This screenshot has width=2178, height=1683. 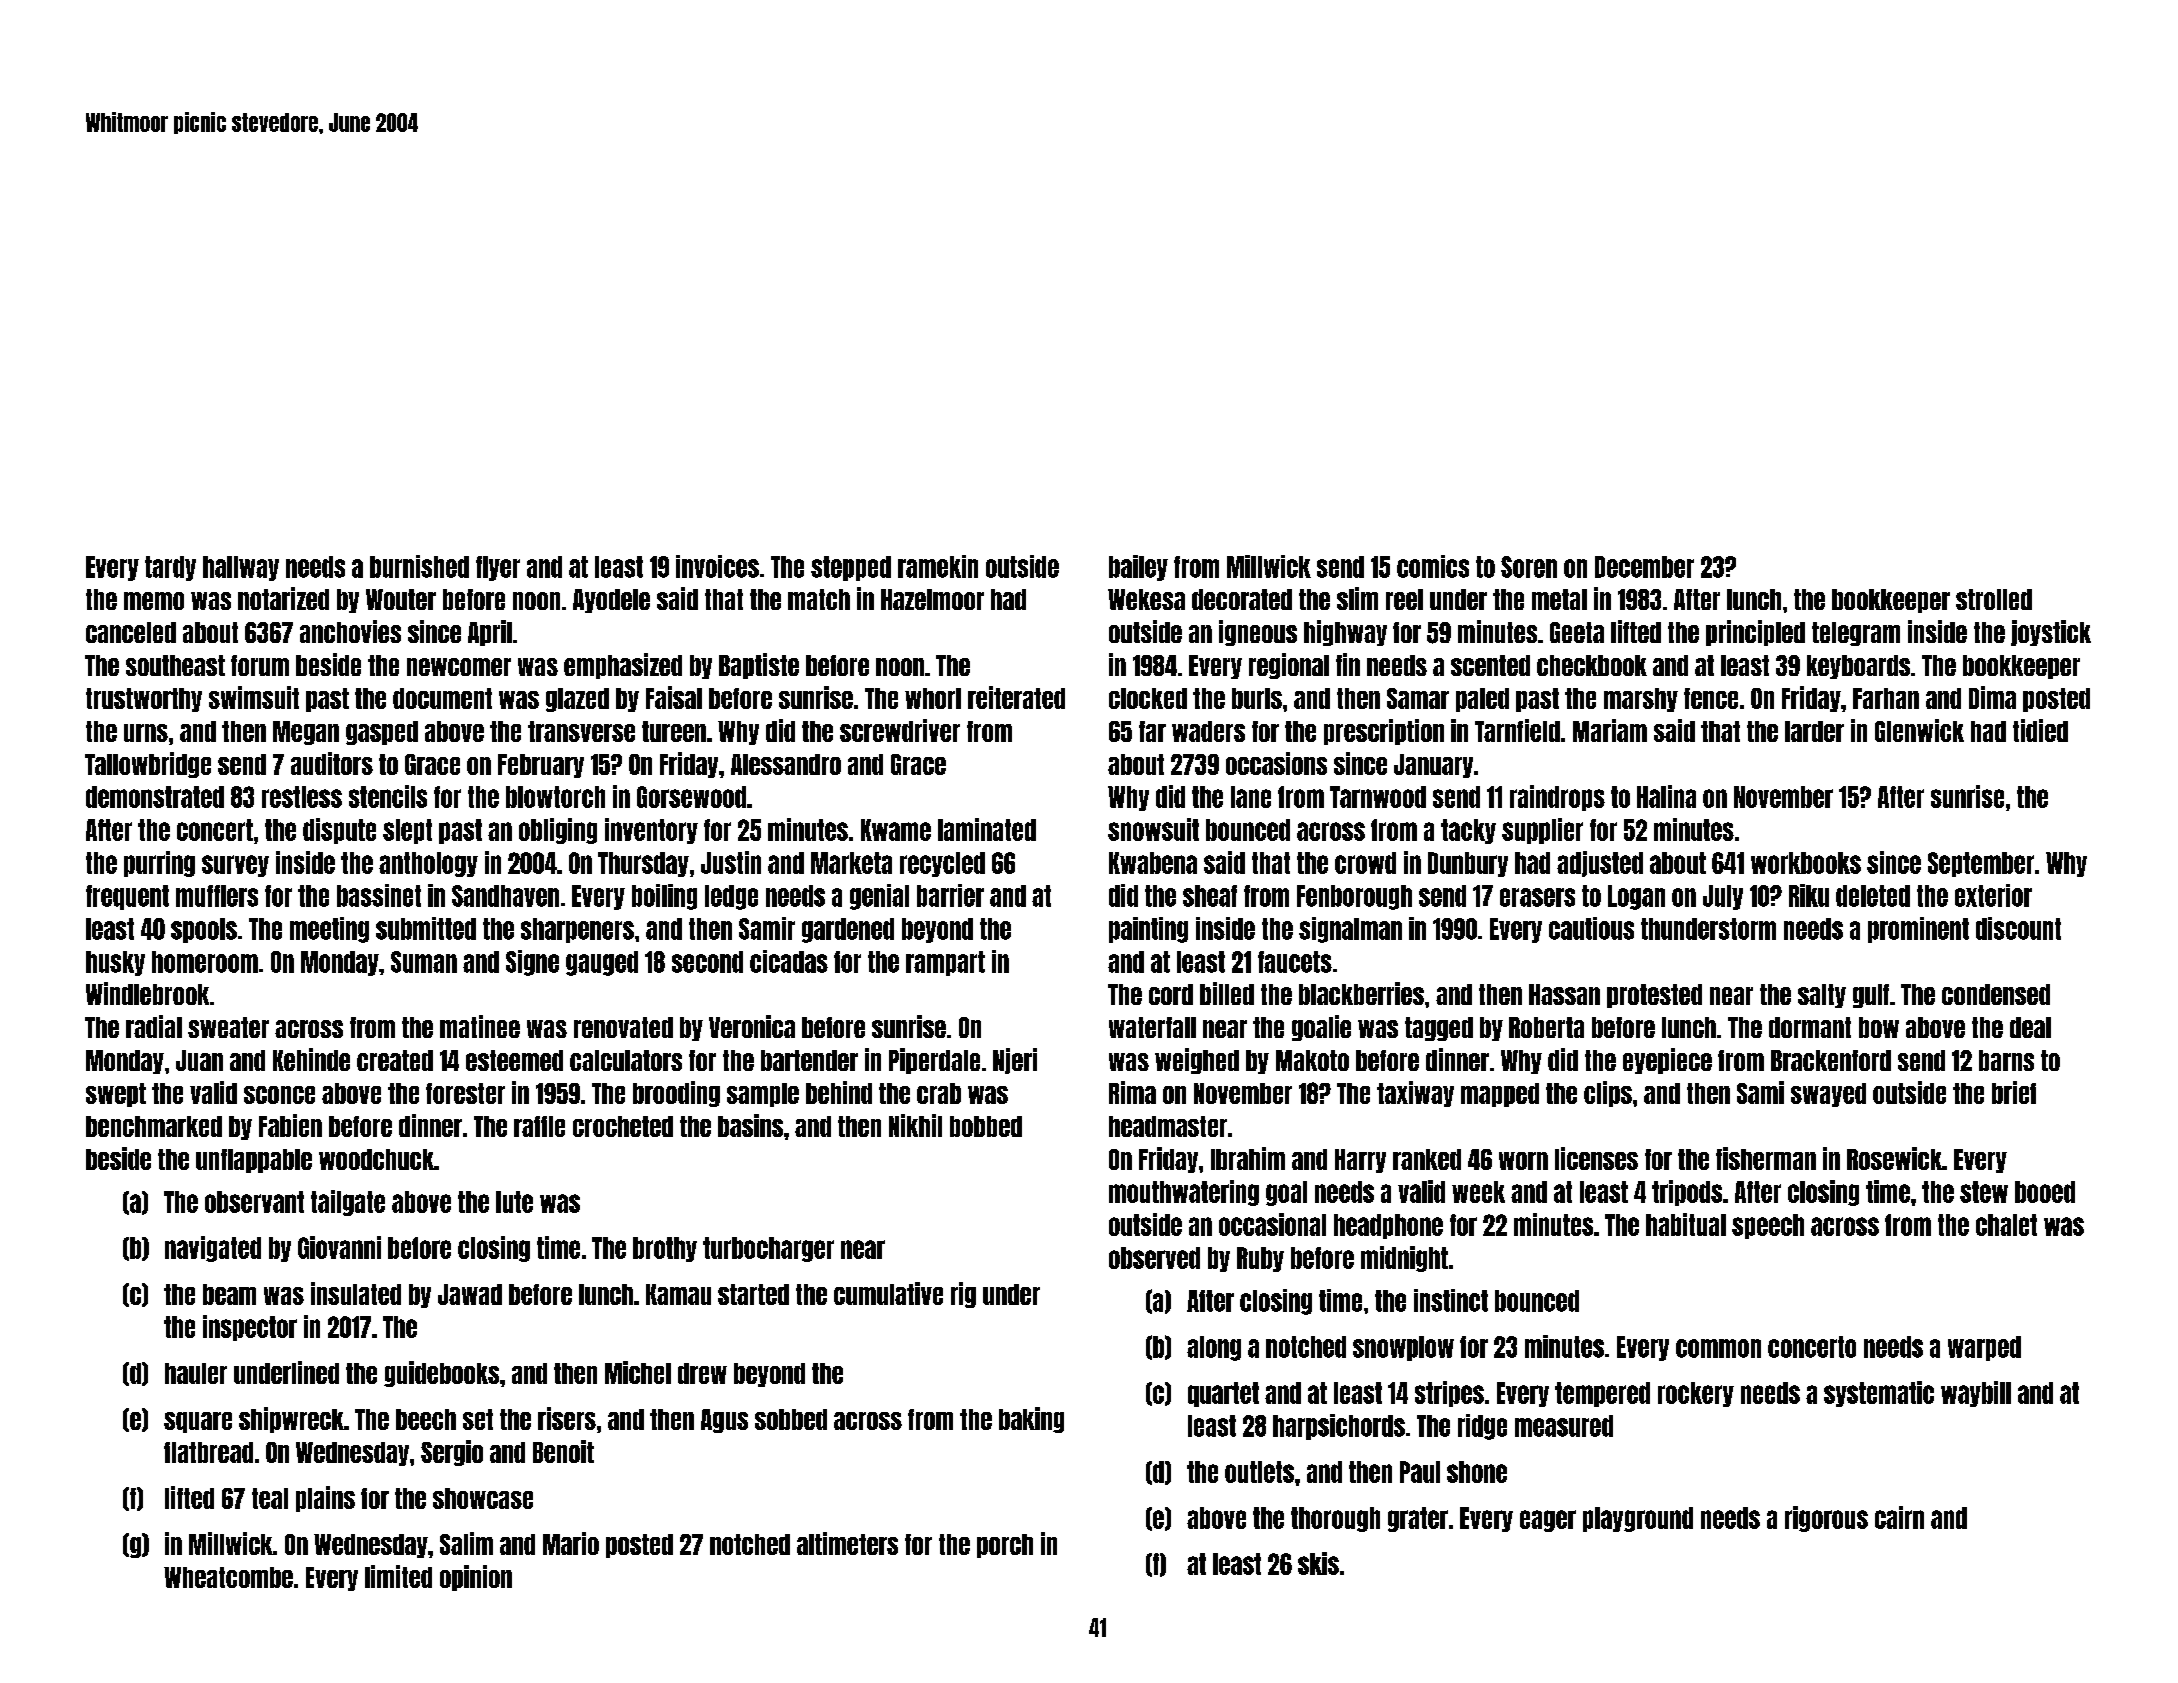 What do you see at coordinates (986, 1126) in the screenshot?
I see `bobbed` at bounding box center [986, 1126].
